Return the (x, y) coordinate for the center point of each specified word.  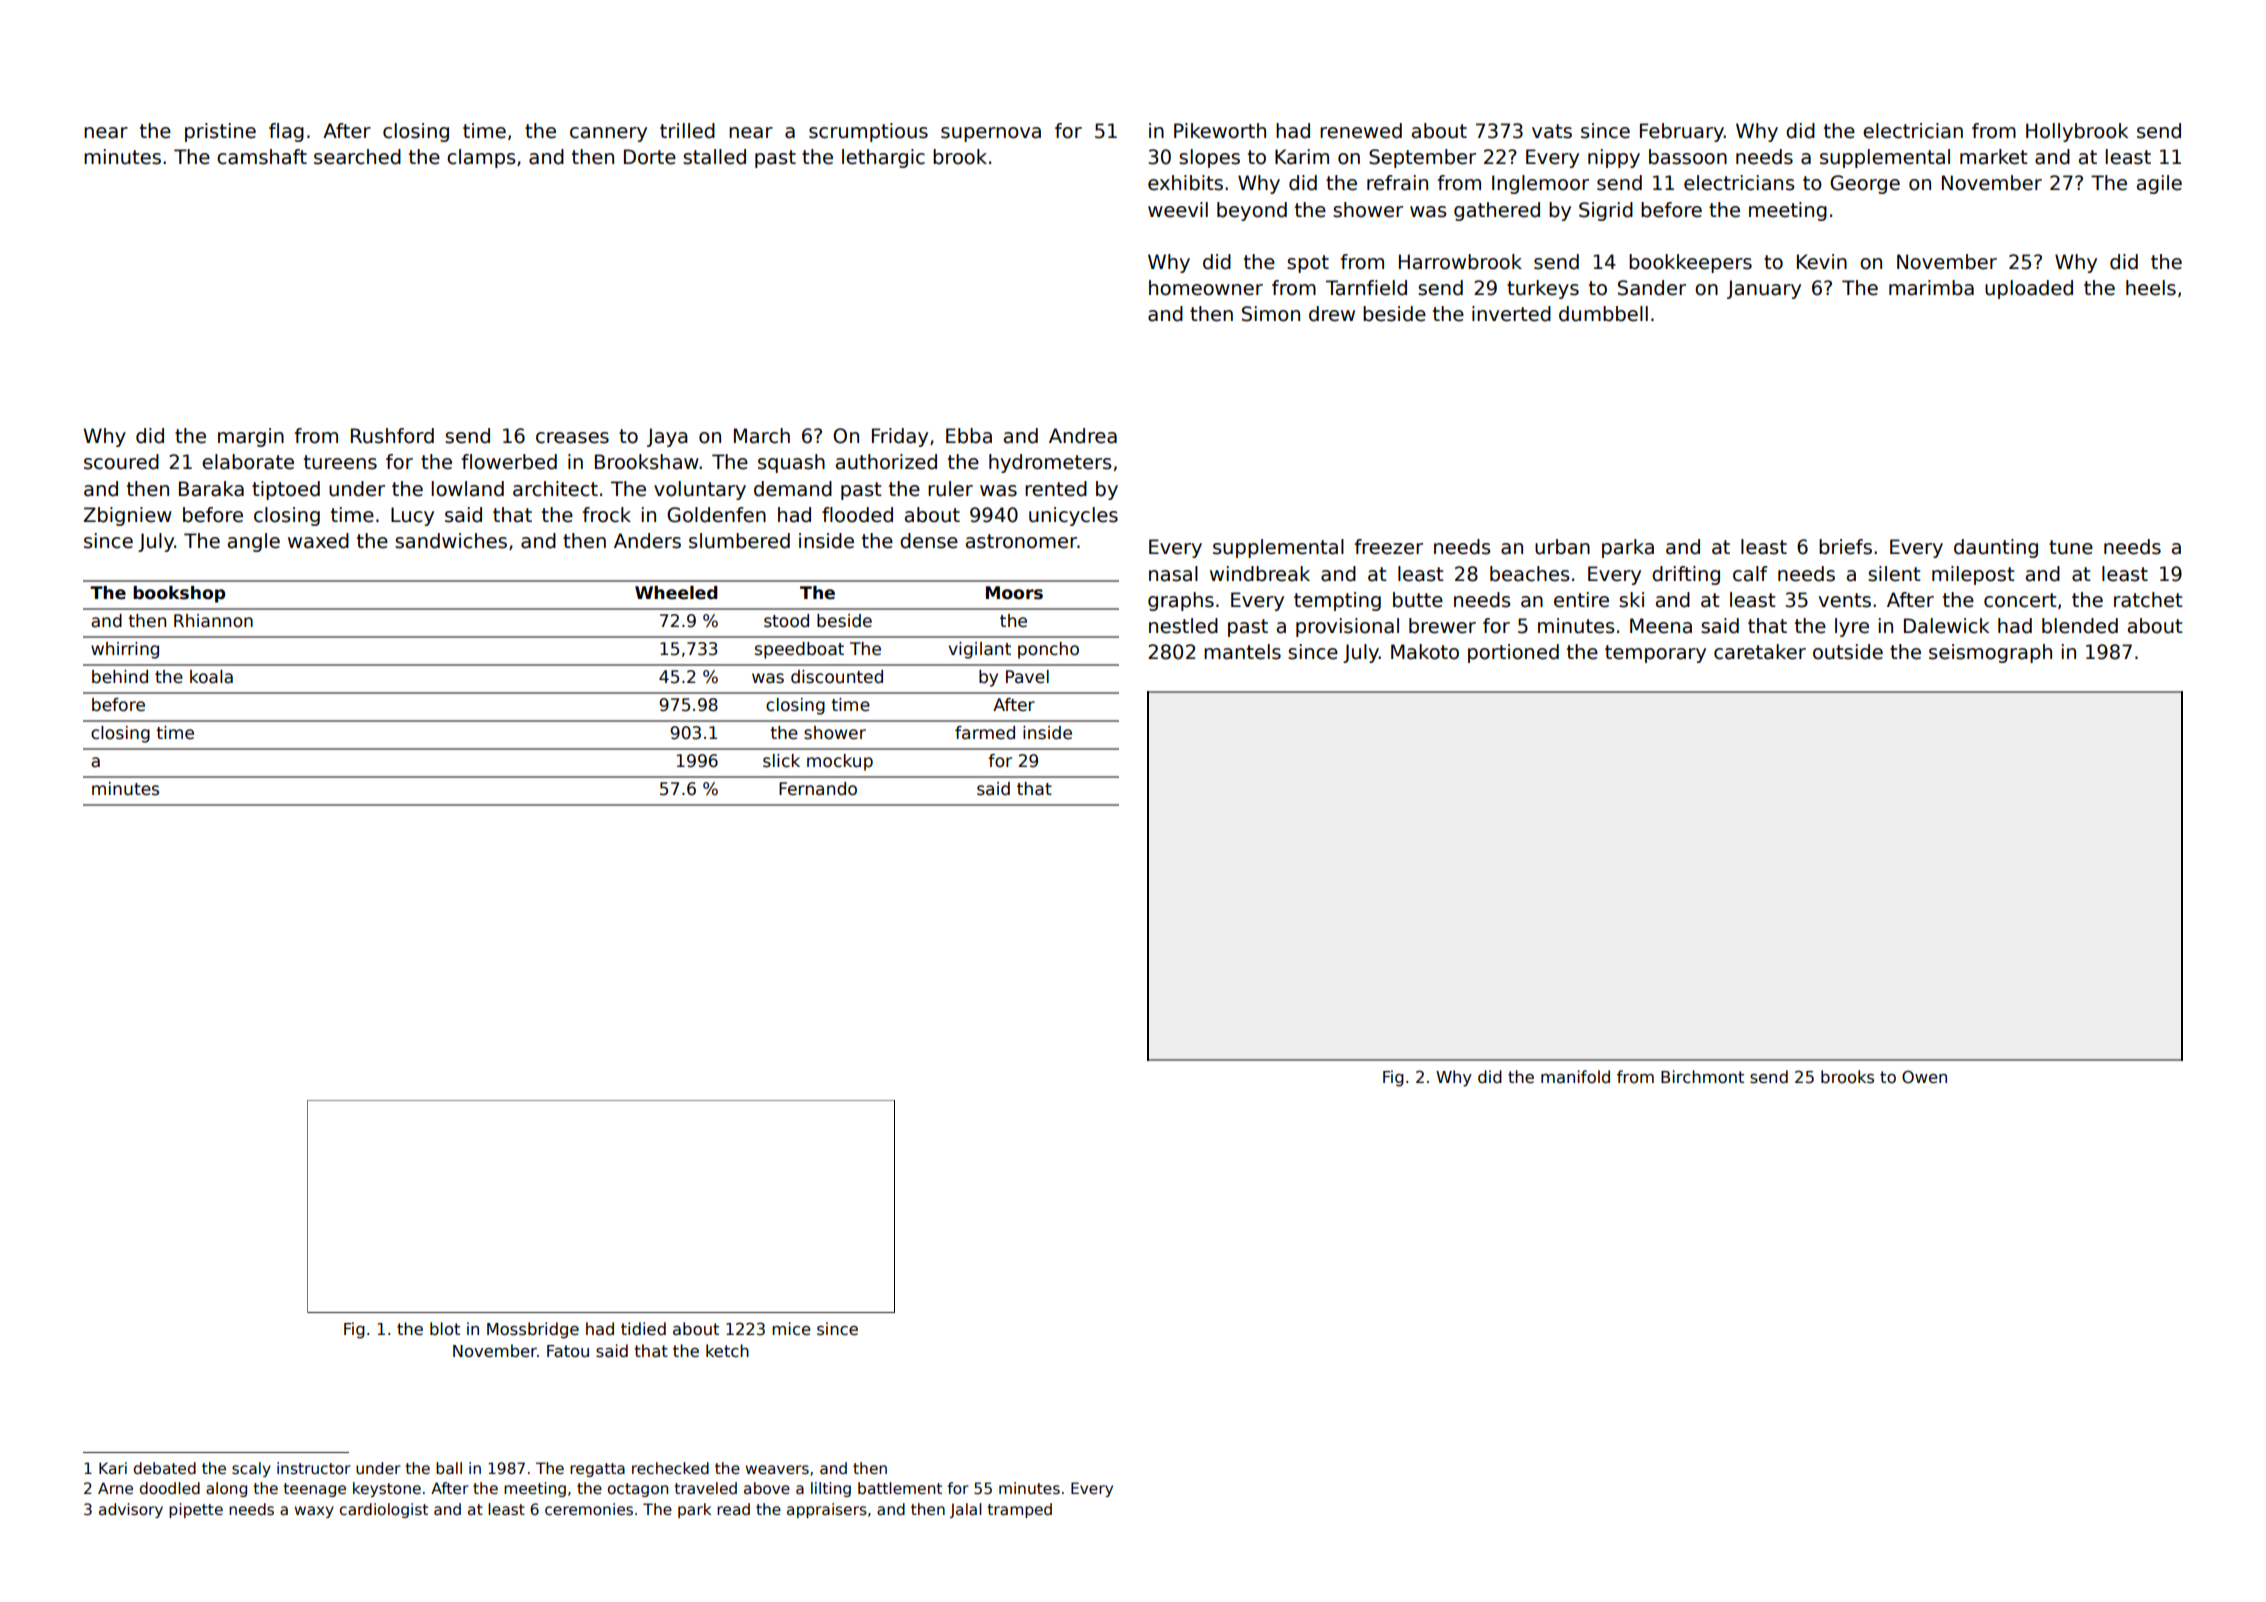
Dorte (650, 157)
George (1865, 184)
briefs (1845, 547)
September (1422, 158)
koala (211, 677)
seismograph (1990, 653)
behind (120, 677)
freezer (1388, 547)
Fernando (818, 789)
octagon (638, 1490)
